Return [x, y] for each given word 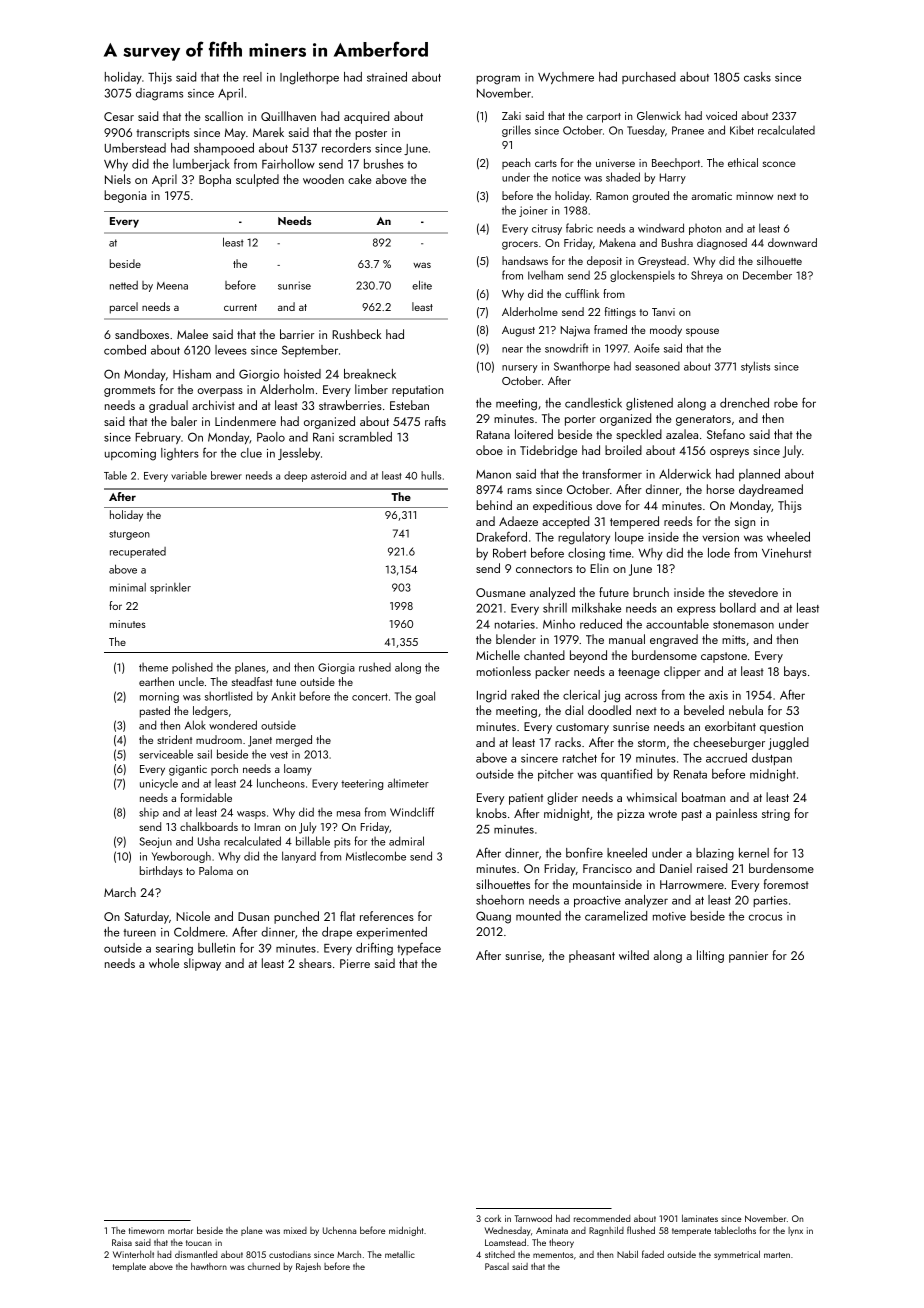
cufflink [582, 293]
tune [286, 682]
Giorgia [336, 668]
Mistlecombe [376, 856]
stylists [755, 367]
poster [371, 134]
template [129, 1267]
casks [757, 77]
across [641, 696]
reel [252, 77]
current [240, 307]
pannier [748, 957]
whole [164, 963]
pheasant [592, 956]
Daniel [676, 868]
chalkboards [209, 826]
